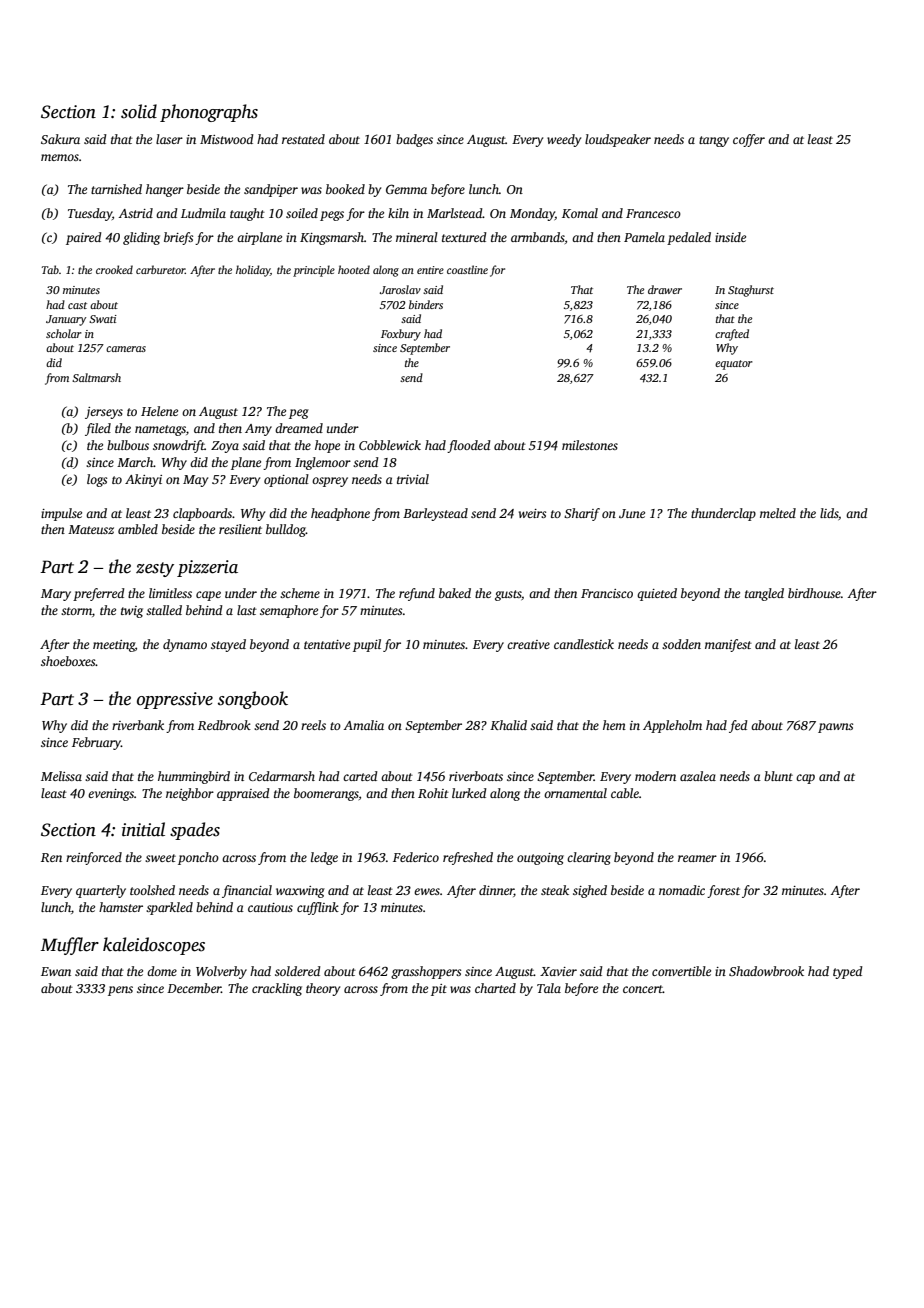 Image resolution: width=924 pixels, height=1308 pixels. Describe the element at coordinates (126, 349) in the page. I see `cameras` at that location.
